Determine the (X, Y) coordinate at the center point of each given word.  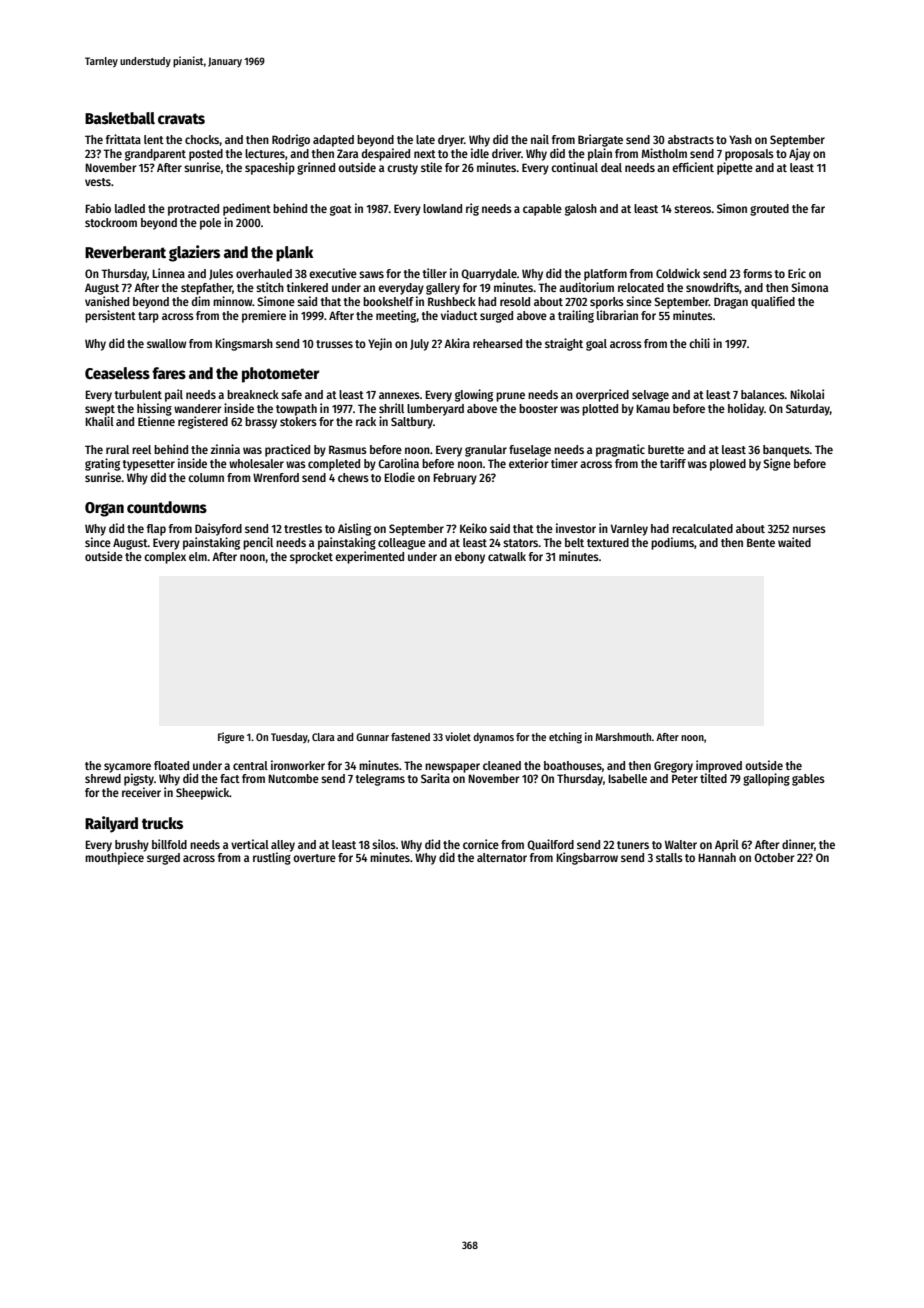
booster (538, 408)
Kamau (653, 408)
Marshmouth (623, 737)
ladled (130, 208)
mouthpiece (114, 858)
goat (341, 210)
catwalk (507, 556)
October (774, 857)
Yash (740, 139)
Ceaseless (117, 373)
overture (314, 858)
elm (198, 556)
